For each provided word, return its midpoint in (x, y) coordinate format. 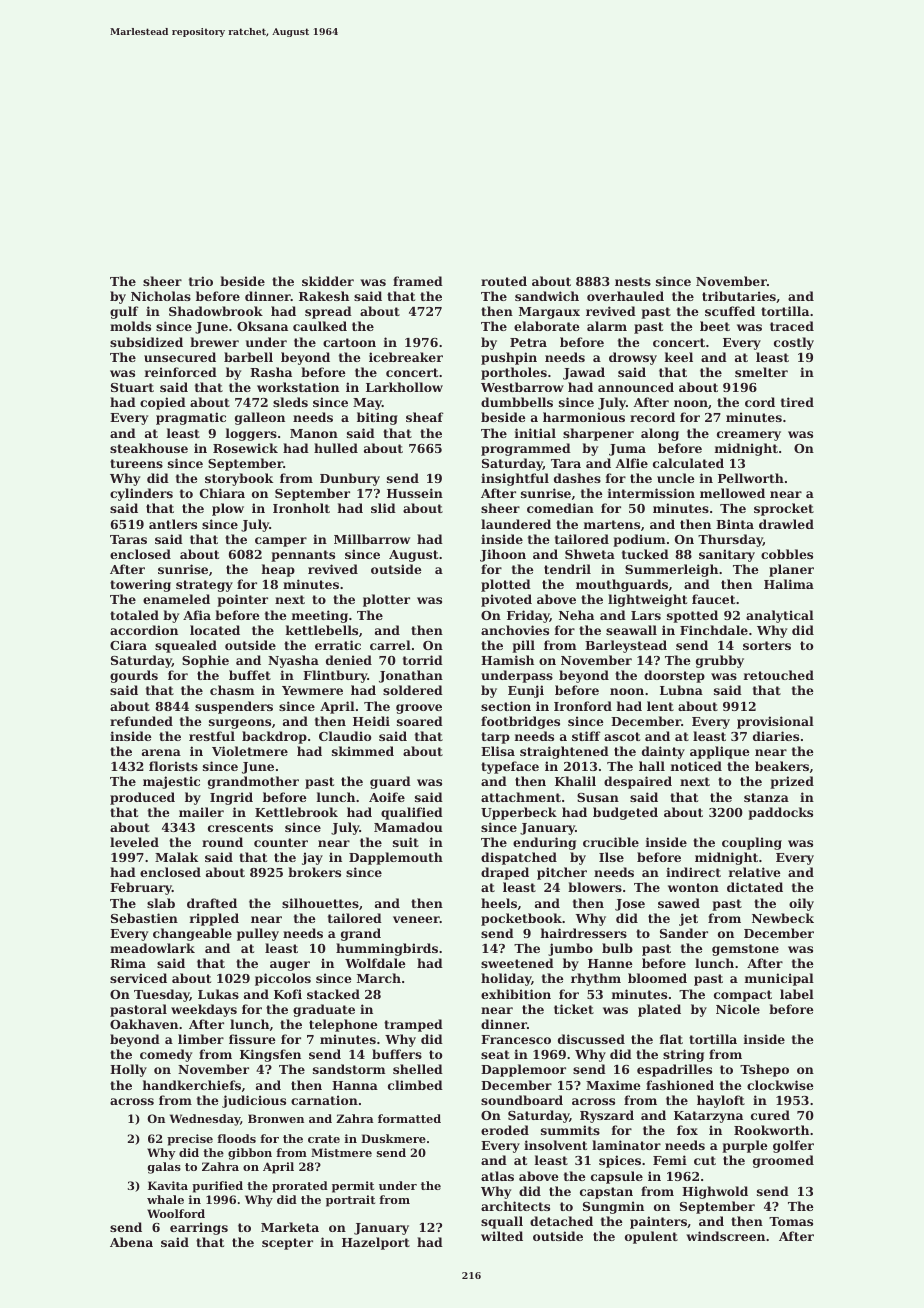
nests (633, 281)
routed (504, 281)
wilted (502, 1236)
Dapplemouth (396, 858)
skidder (328, 281)
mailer (201, 812)
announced (636, 387)
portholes (514, 373)
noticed (696, 766)
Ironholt (301, 508)
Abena (131, 1242)
